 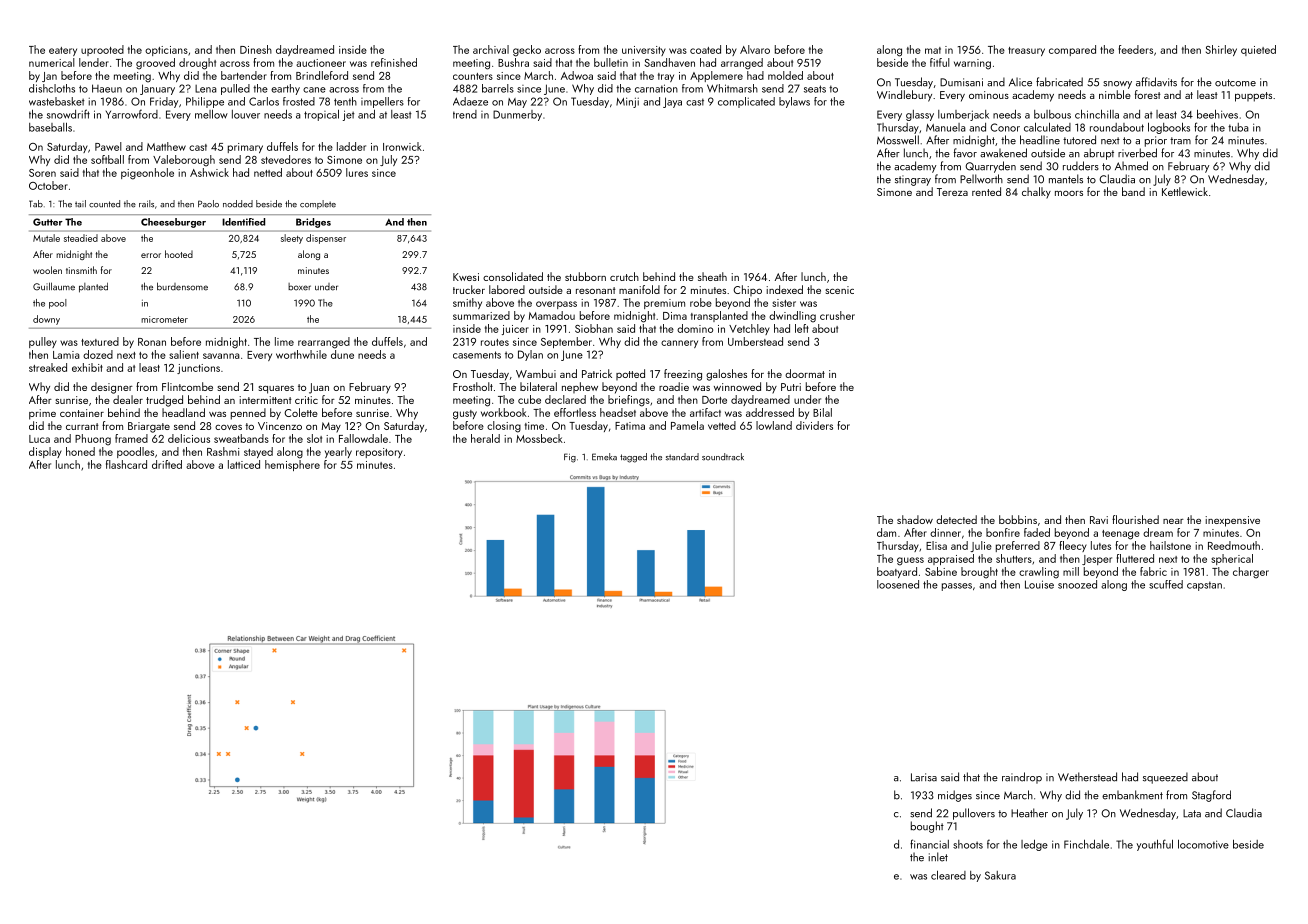 I want to click on inlet, so click(x=938, y=857).
